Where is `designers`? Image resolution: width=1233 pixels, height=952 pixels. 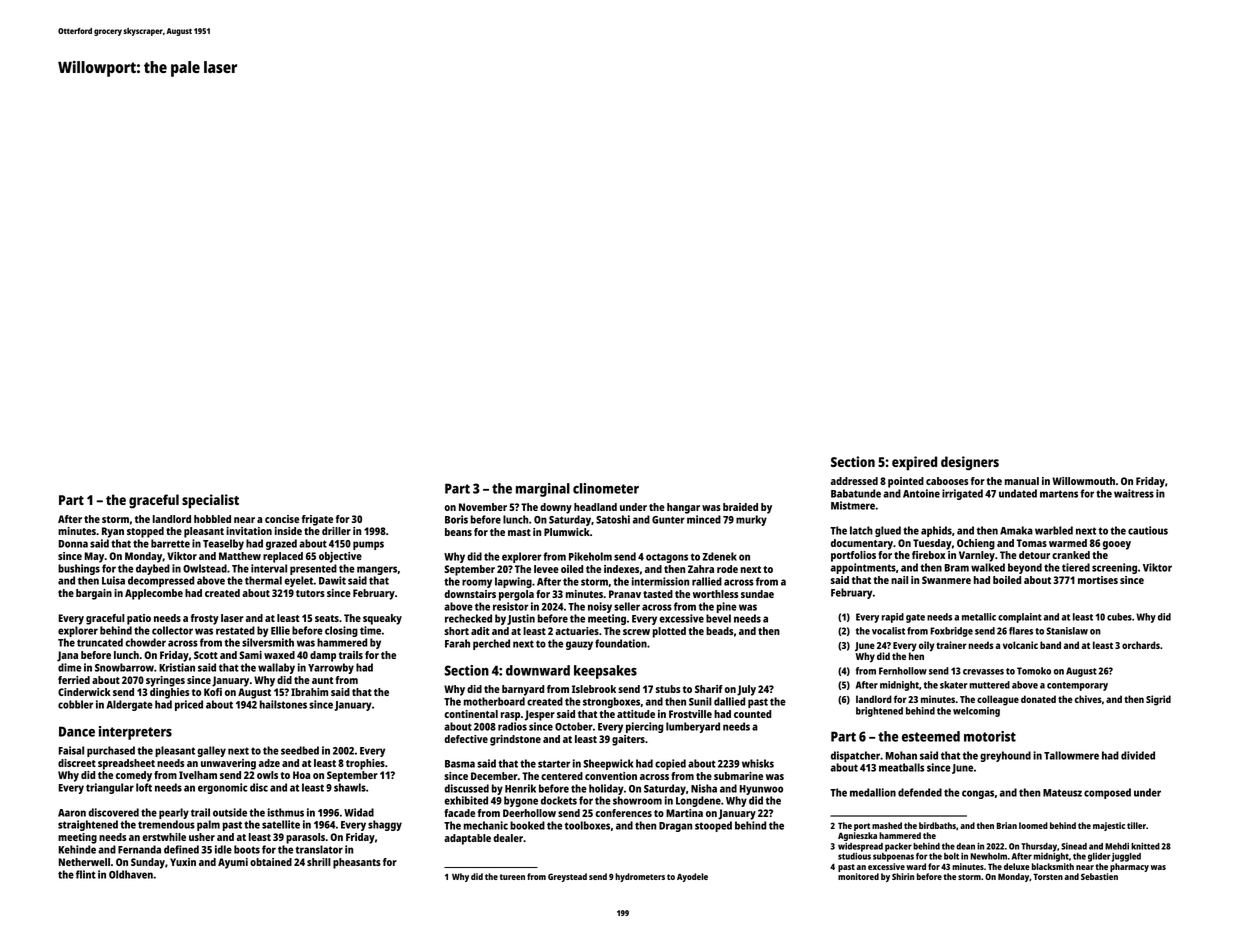
designers is located at coordinates (970, 463).
